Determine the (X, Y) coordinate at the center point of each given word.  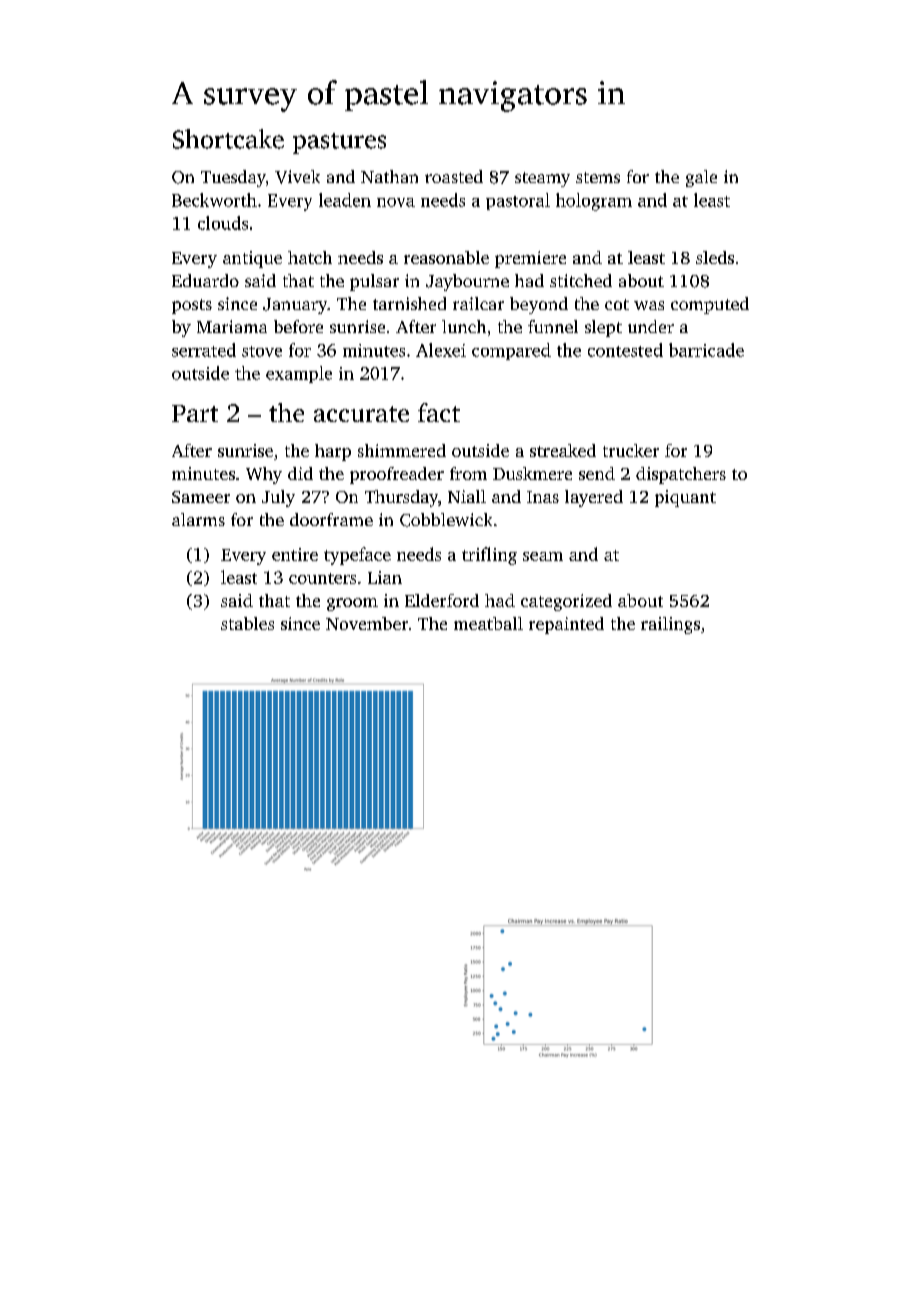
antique (252, 259)
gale (701, 178)
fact (439, 412)
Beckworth (214, 200)
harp (333, 452)
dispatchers (681, 475)
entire (295, 554)
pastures (339, 143)
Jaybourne (467, 282)
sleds (715, 257)
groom (352, 604)
